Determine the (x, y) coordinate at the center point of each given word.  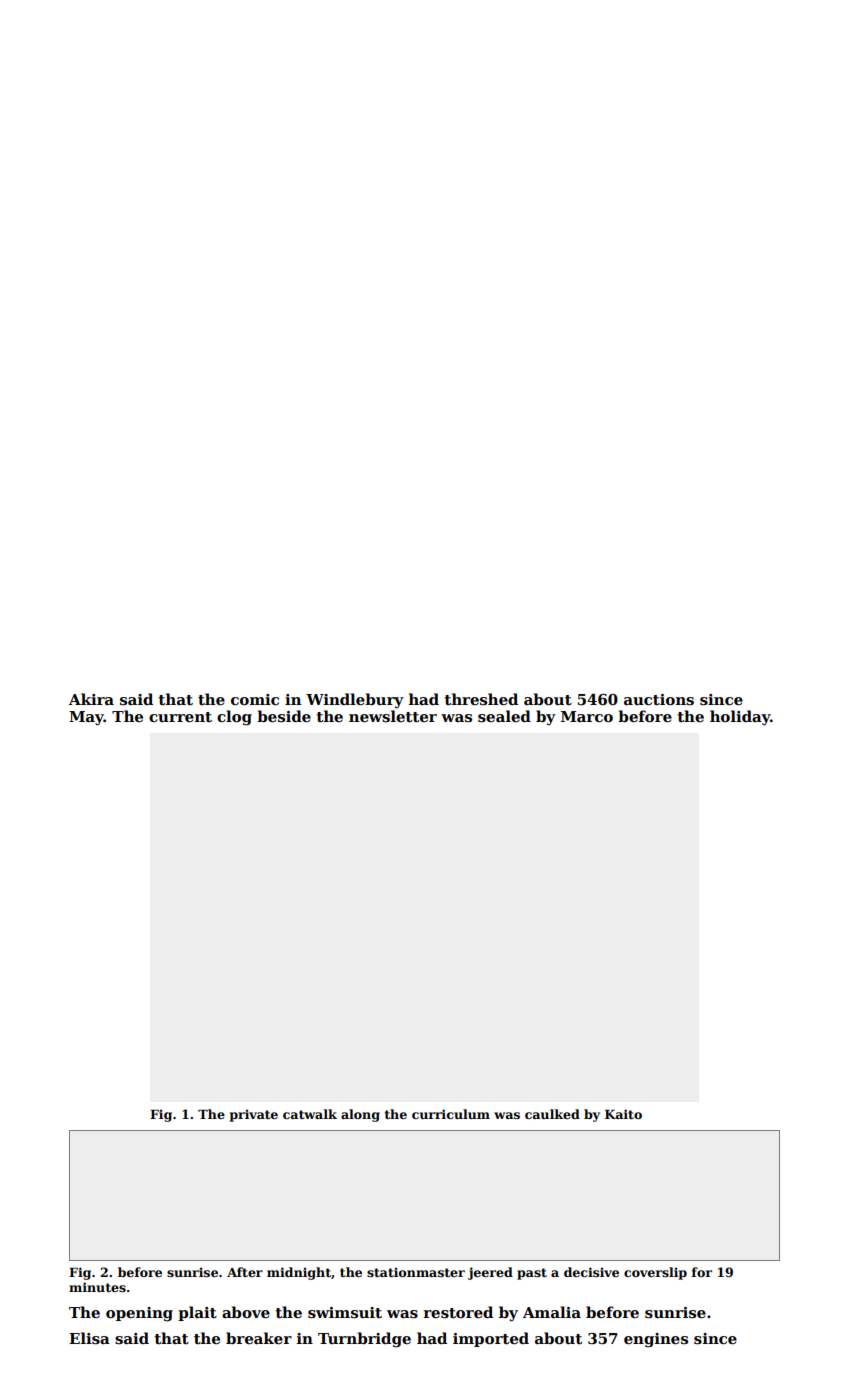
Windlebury (355, 701)
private (254, 1115)
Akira (91, 699)
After (245, 1272)
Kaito (623, 1114)
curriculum (451, 1114)
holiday (740, 717)
